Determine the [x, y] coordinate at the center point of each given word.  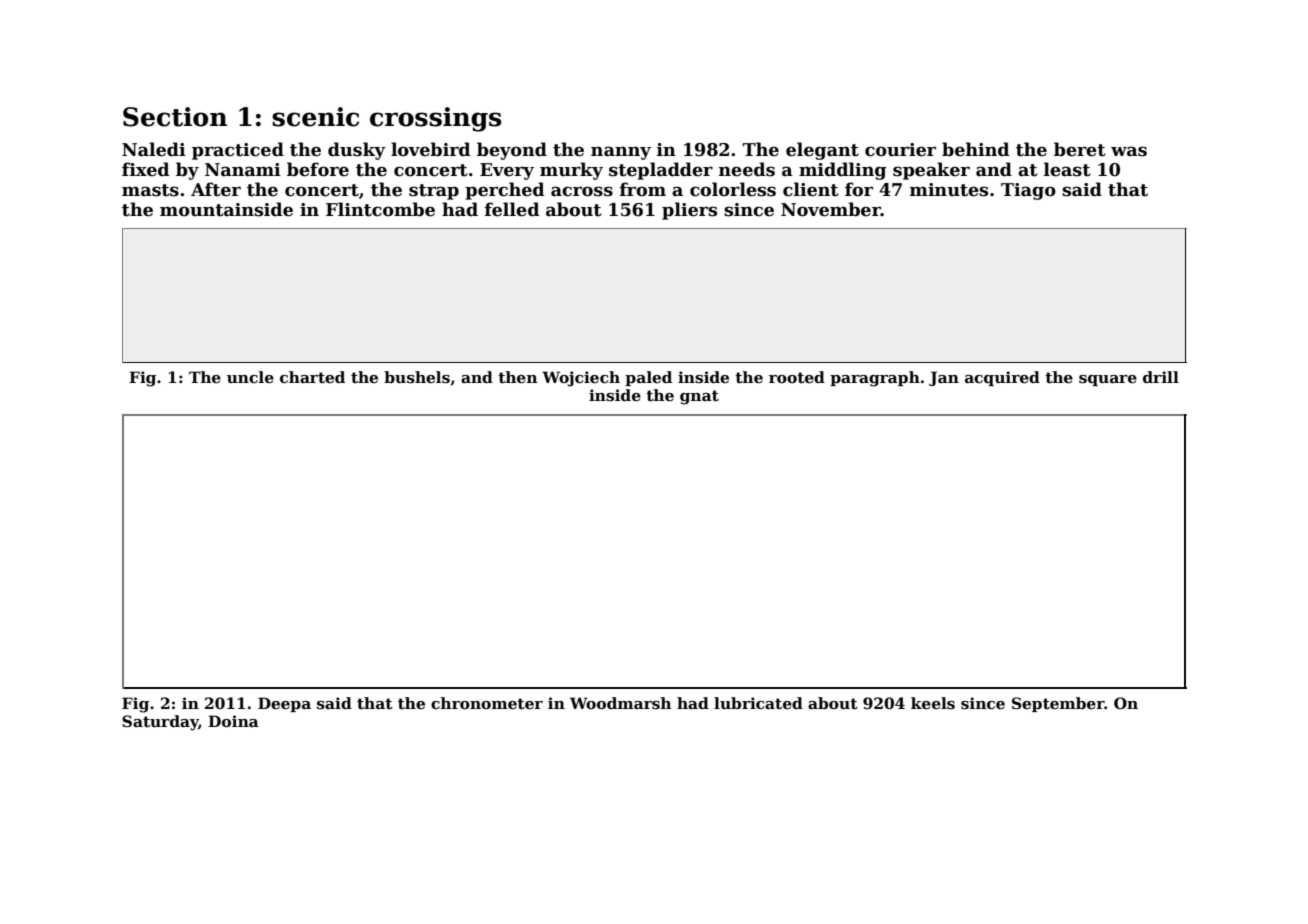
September [1058, 704]
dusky [357, 151]
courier [900, 150]
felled [512, 209]
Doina [233, 721]
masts [150, 190]
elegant [822, 151]
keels [933, 703]
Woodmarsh [620, 703]
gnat [699, 397]
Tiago [1028, 191]
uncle [250, 377]
